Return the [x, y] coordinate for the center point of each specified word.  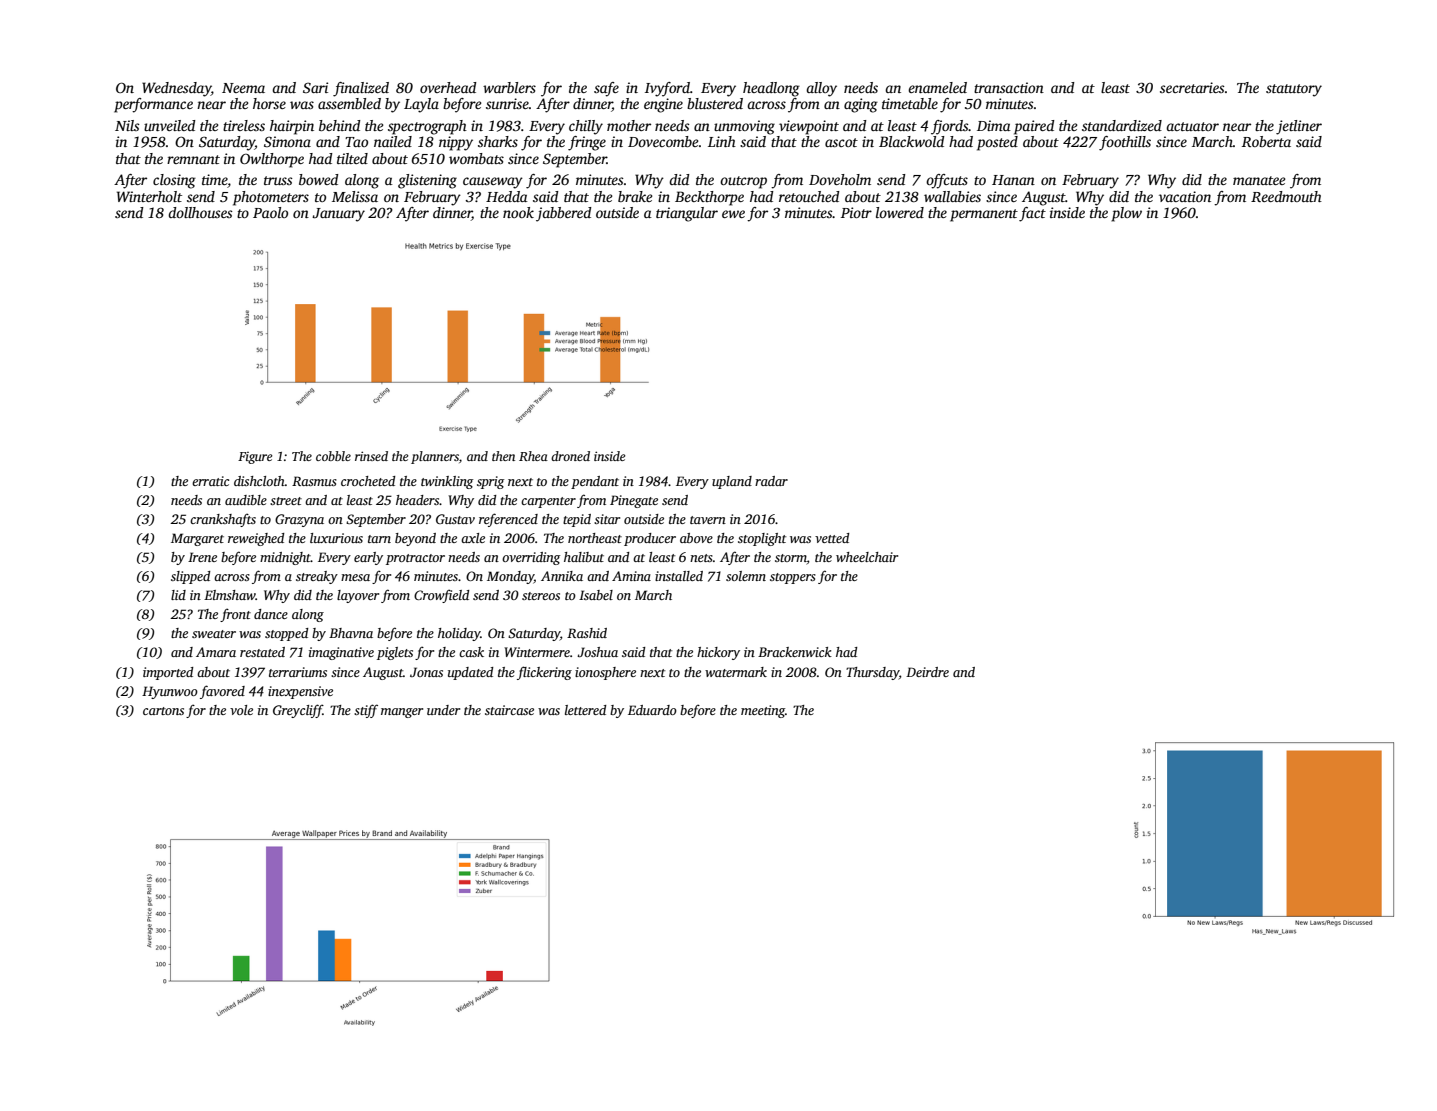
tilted [352, 158]
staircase [509, 710]
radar [771, 481]
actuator [1192, 126]
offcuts [947, 181]
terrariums [298, 672]
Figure [255, 458]
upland [732, 482]
